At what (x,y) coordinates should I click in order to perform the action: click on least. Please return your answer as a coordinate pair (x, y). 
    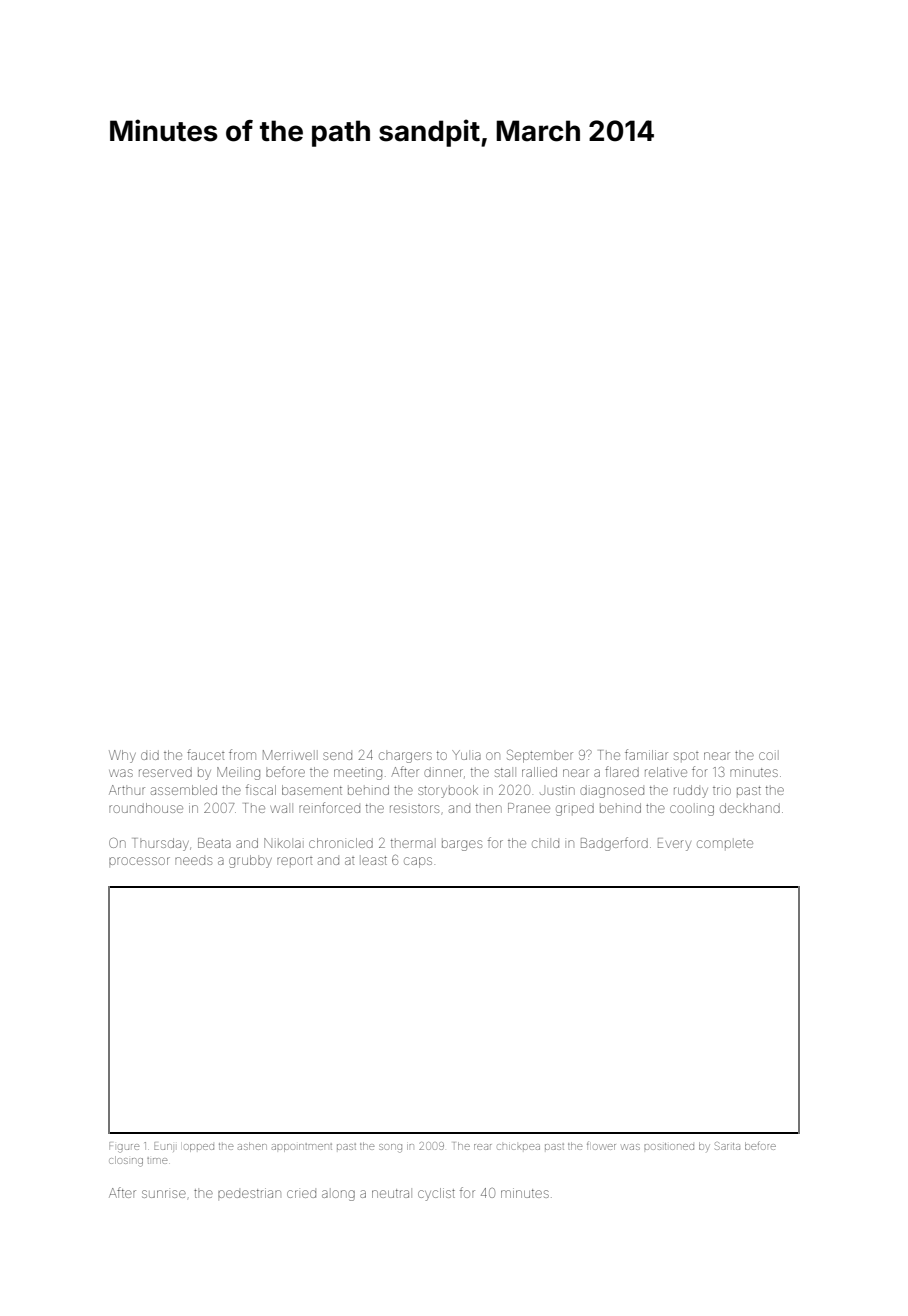
    Looking at the image, I should click on (374, 860).
